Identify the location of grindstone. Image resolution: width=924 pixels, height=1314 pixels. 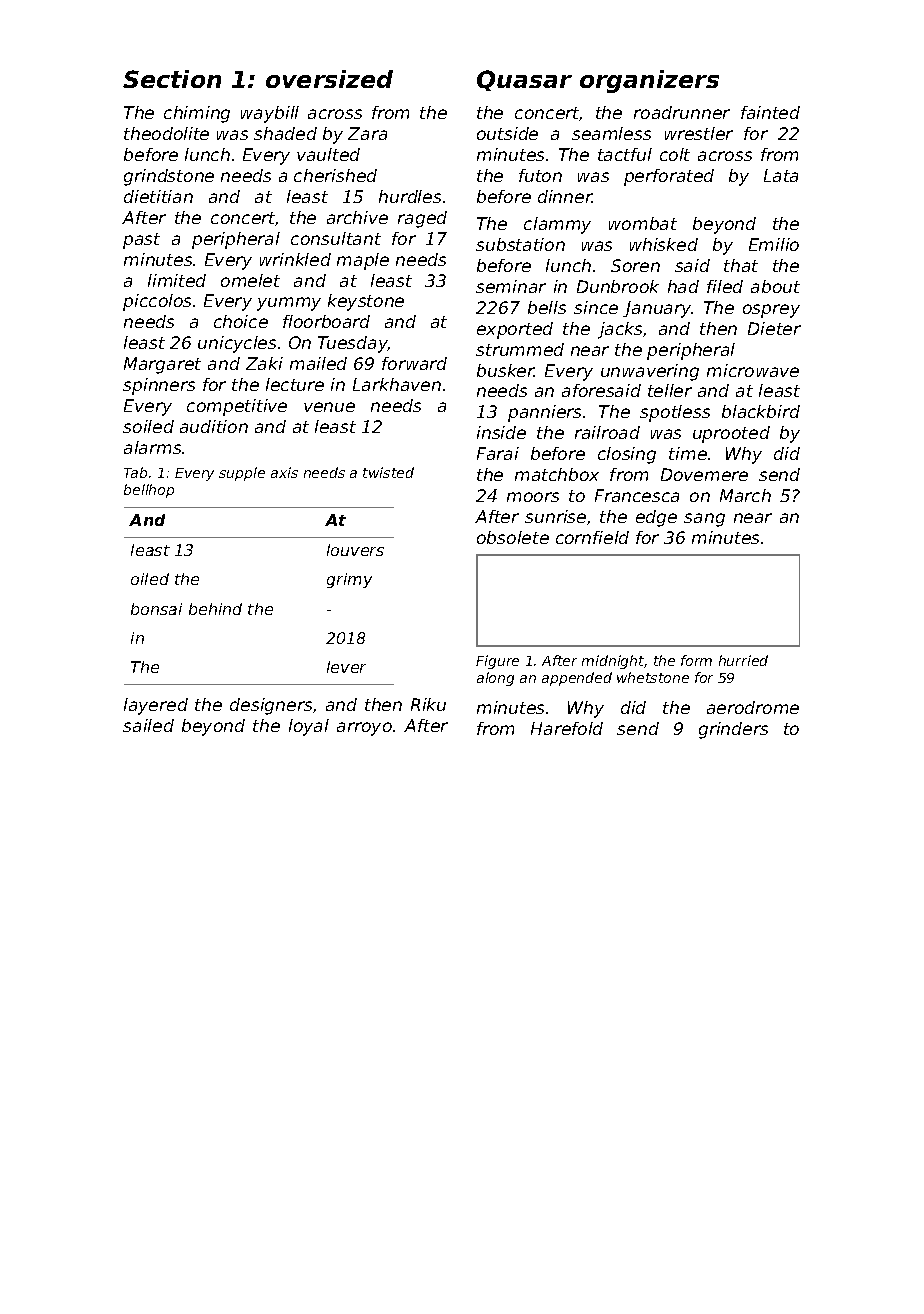
(169, 177).
